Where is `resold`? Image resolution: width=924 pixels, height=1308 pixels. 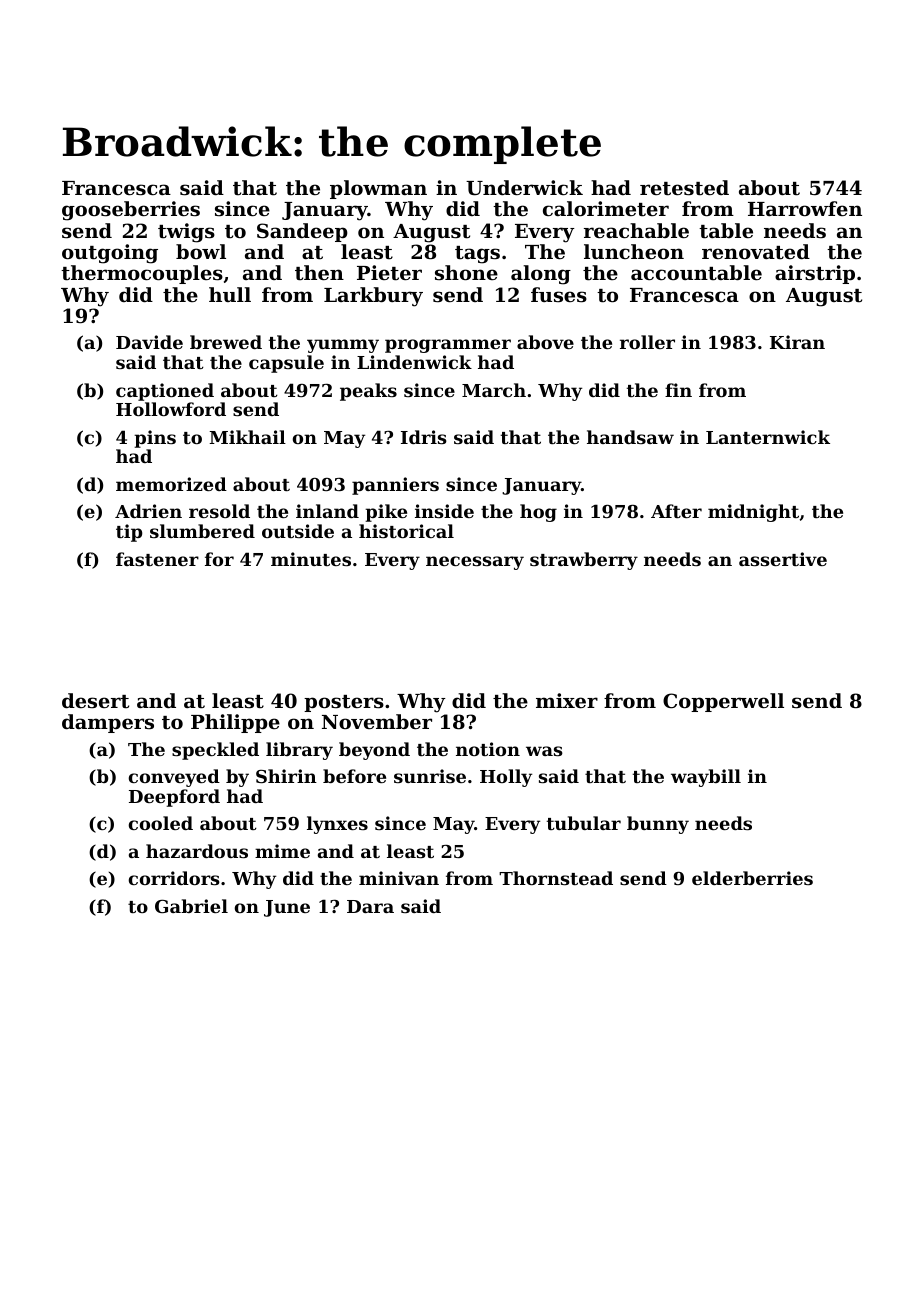
resold is located at coordinates (219, 511).
